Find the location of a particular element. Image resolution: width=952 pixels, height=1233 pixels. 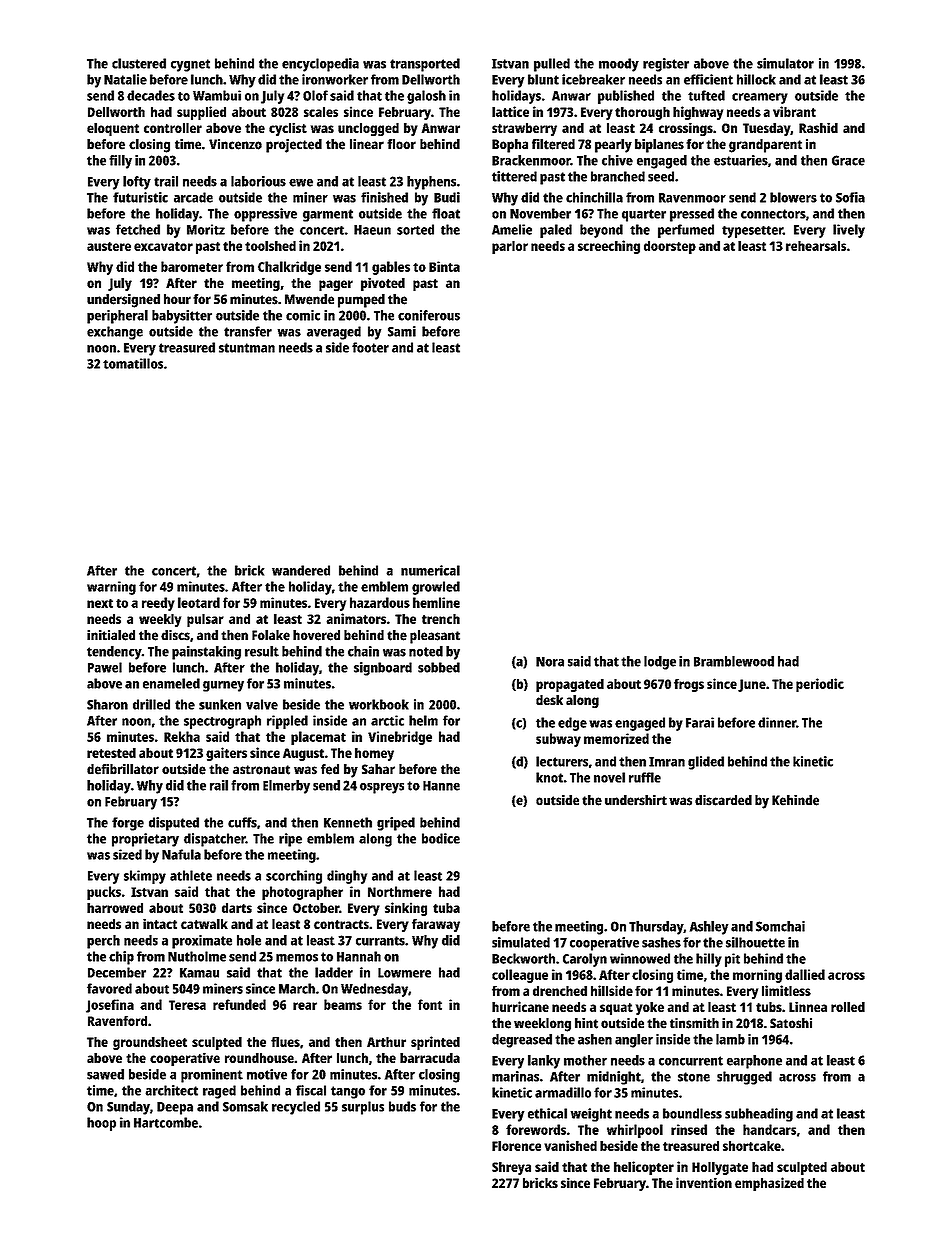

footer is located at coordinates (370, 347).
